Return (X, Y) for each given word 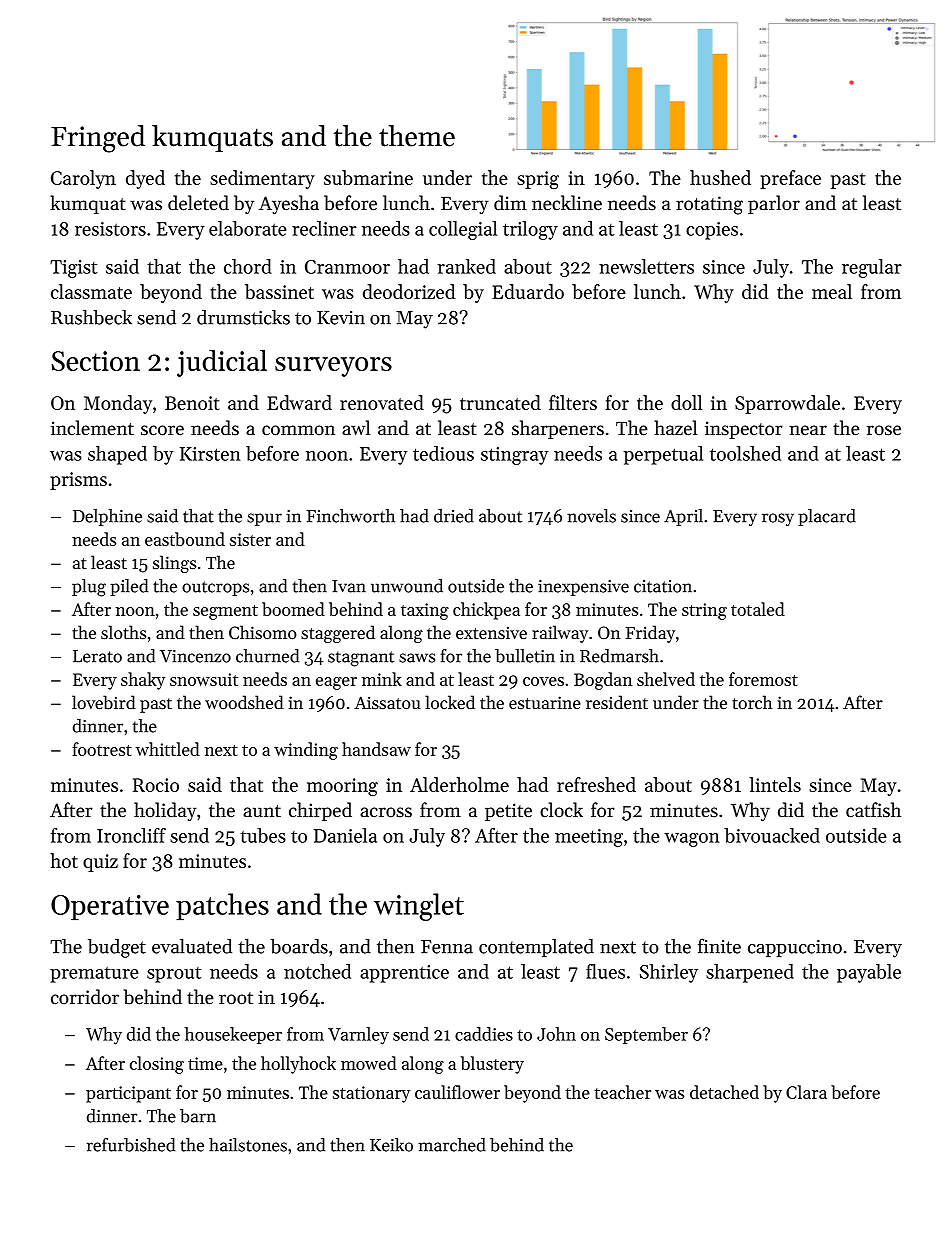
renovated (382, 402)
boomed (293, 609)
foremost (763, 679)
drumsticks (243, 317)
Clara (806, 1092)
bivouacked (772, 835)
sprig (538, 180)
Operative (110, 908)
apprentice (404, 974)
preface (790, 179)
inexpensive (583, 588)
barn (198, 1116)
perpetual (663, 455)
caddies (484, 1034)
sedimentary (262, 179)
